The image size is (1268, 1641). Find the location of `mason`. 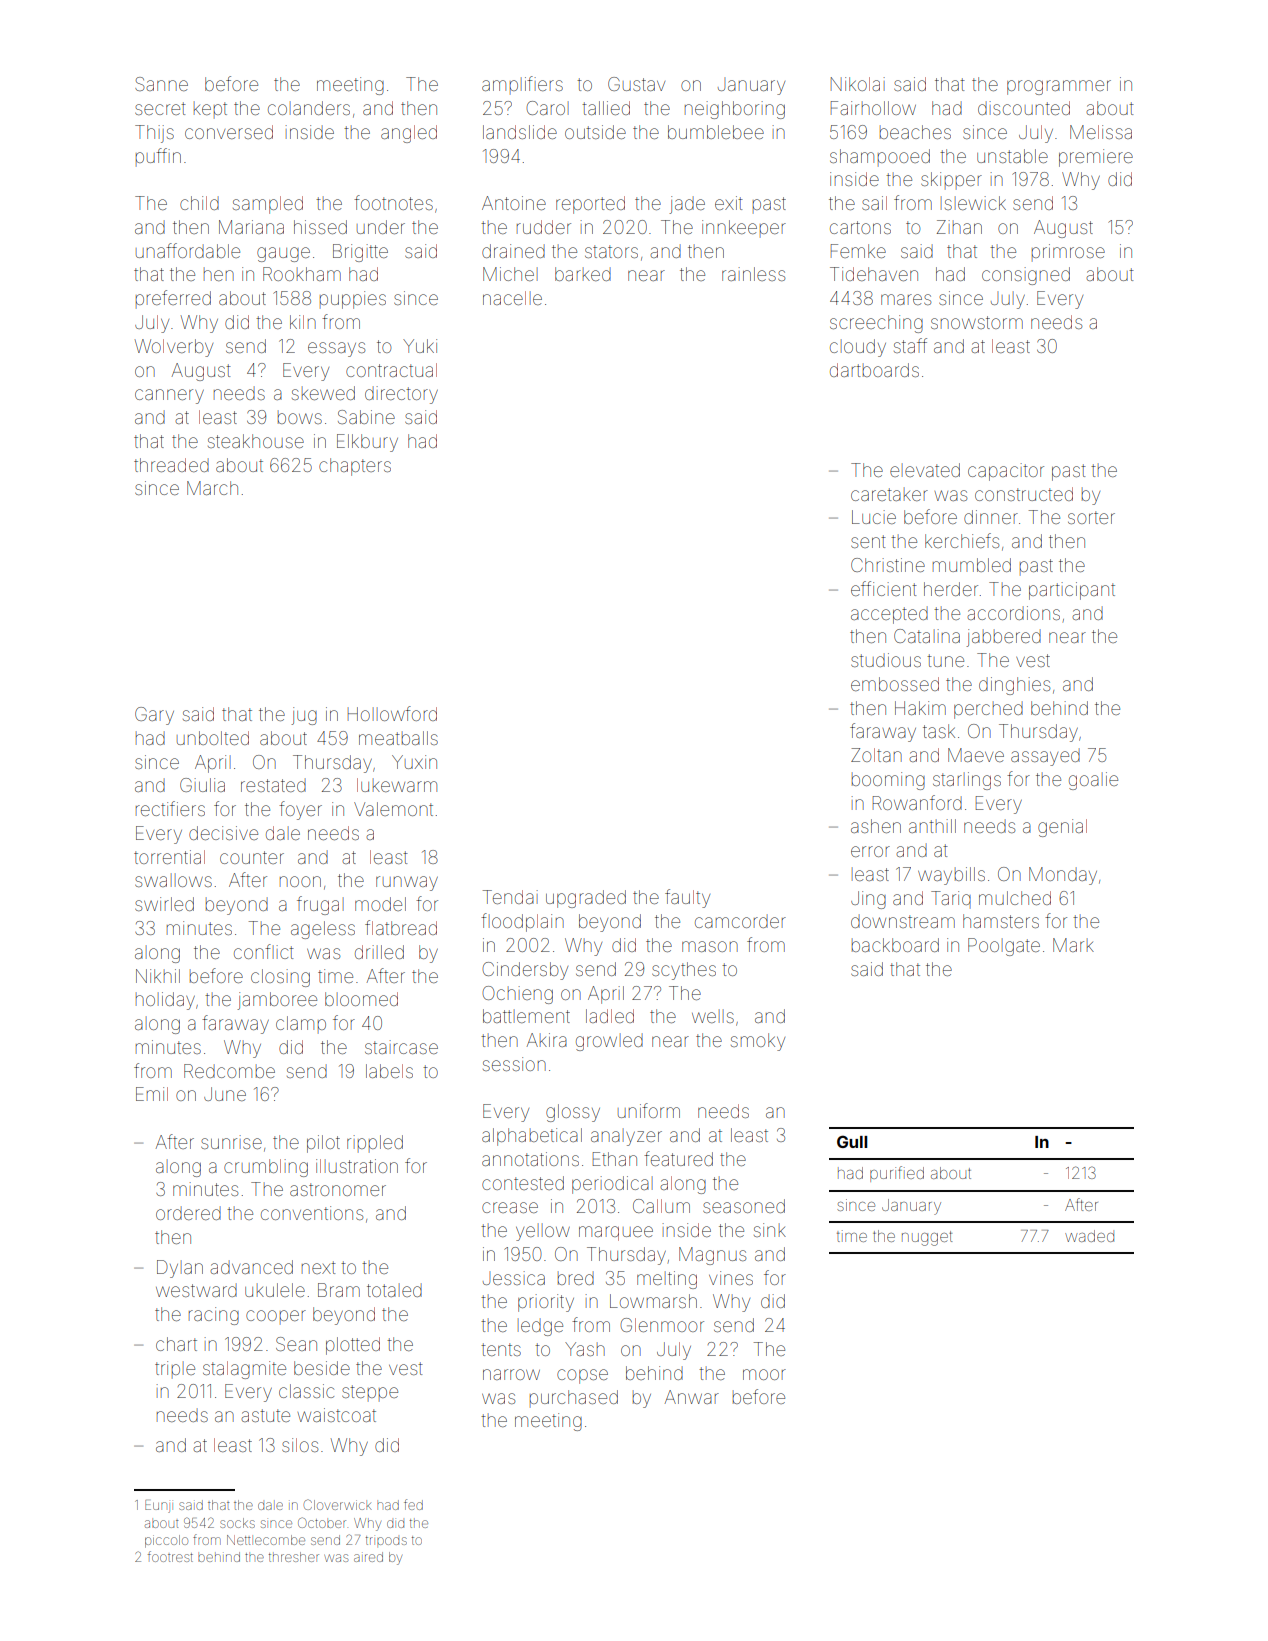

mason is located at coordinates (710, 946).
